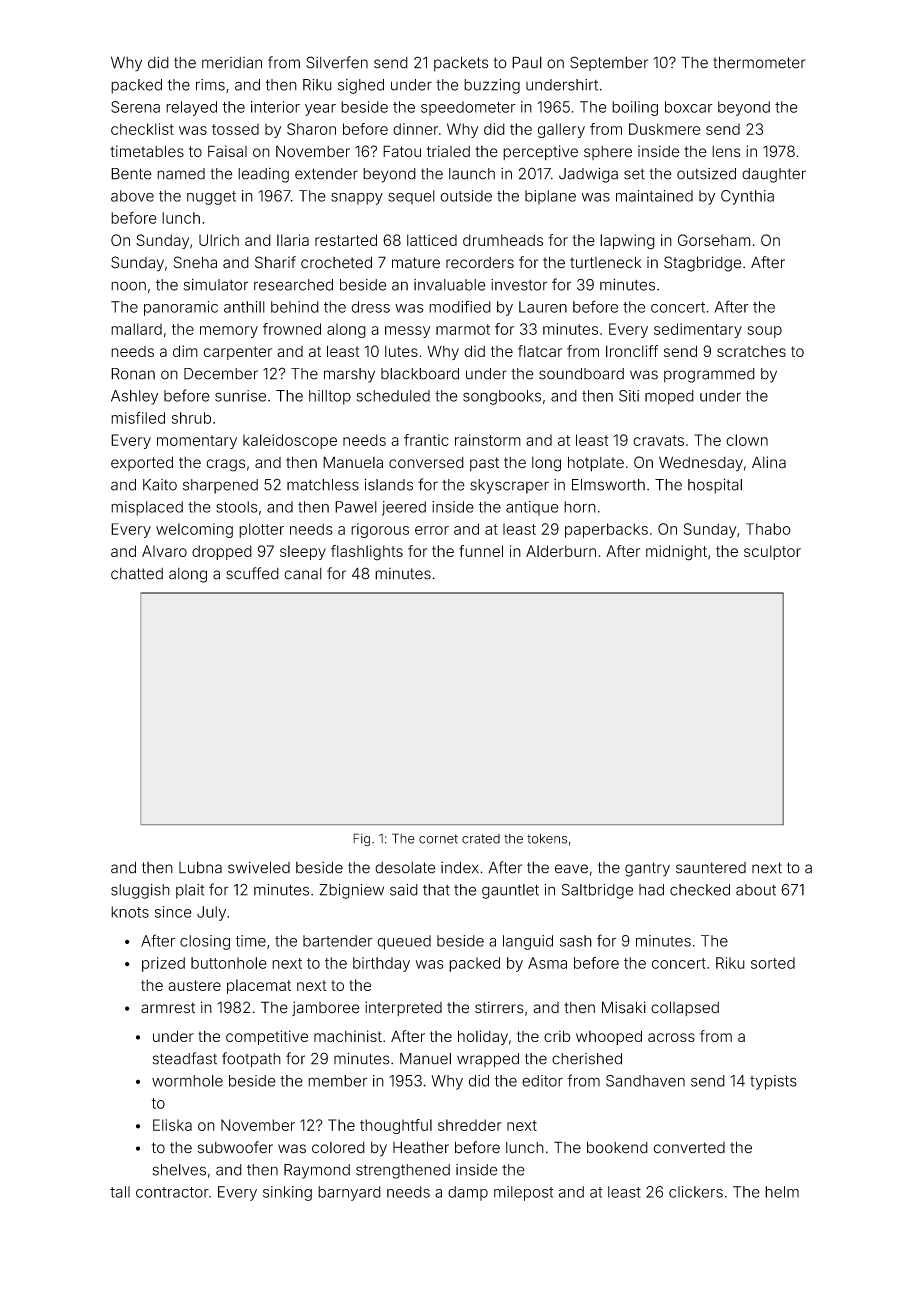  What do you see at coordinates (483, 1037) in the page?
I see `holiday` at bounding box center [483, 1037].
